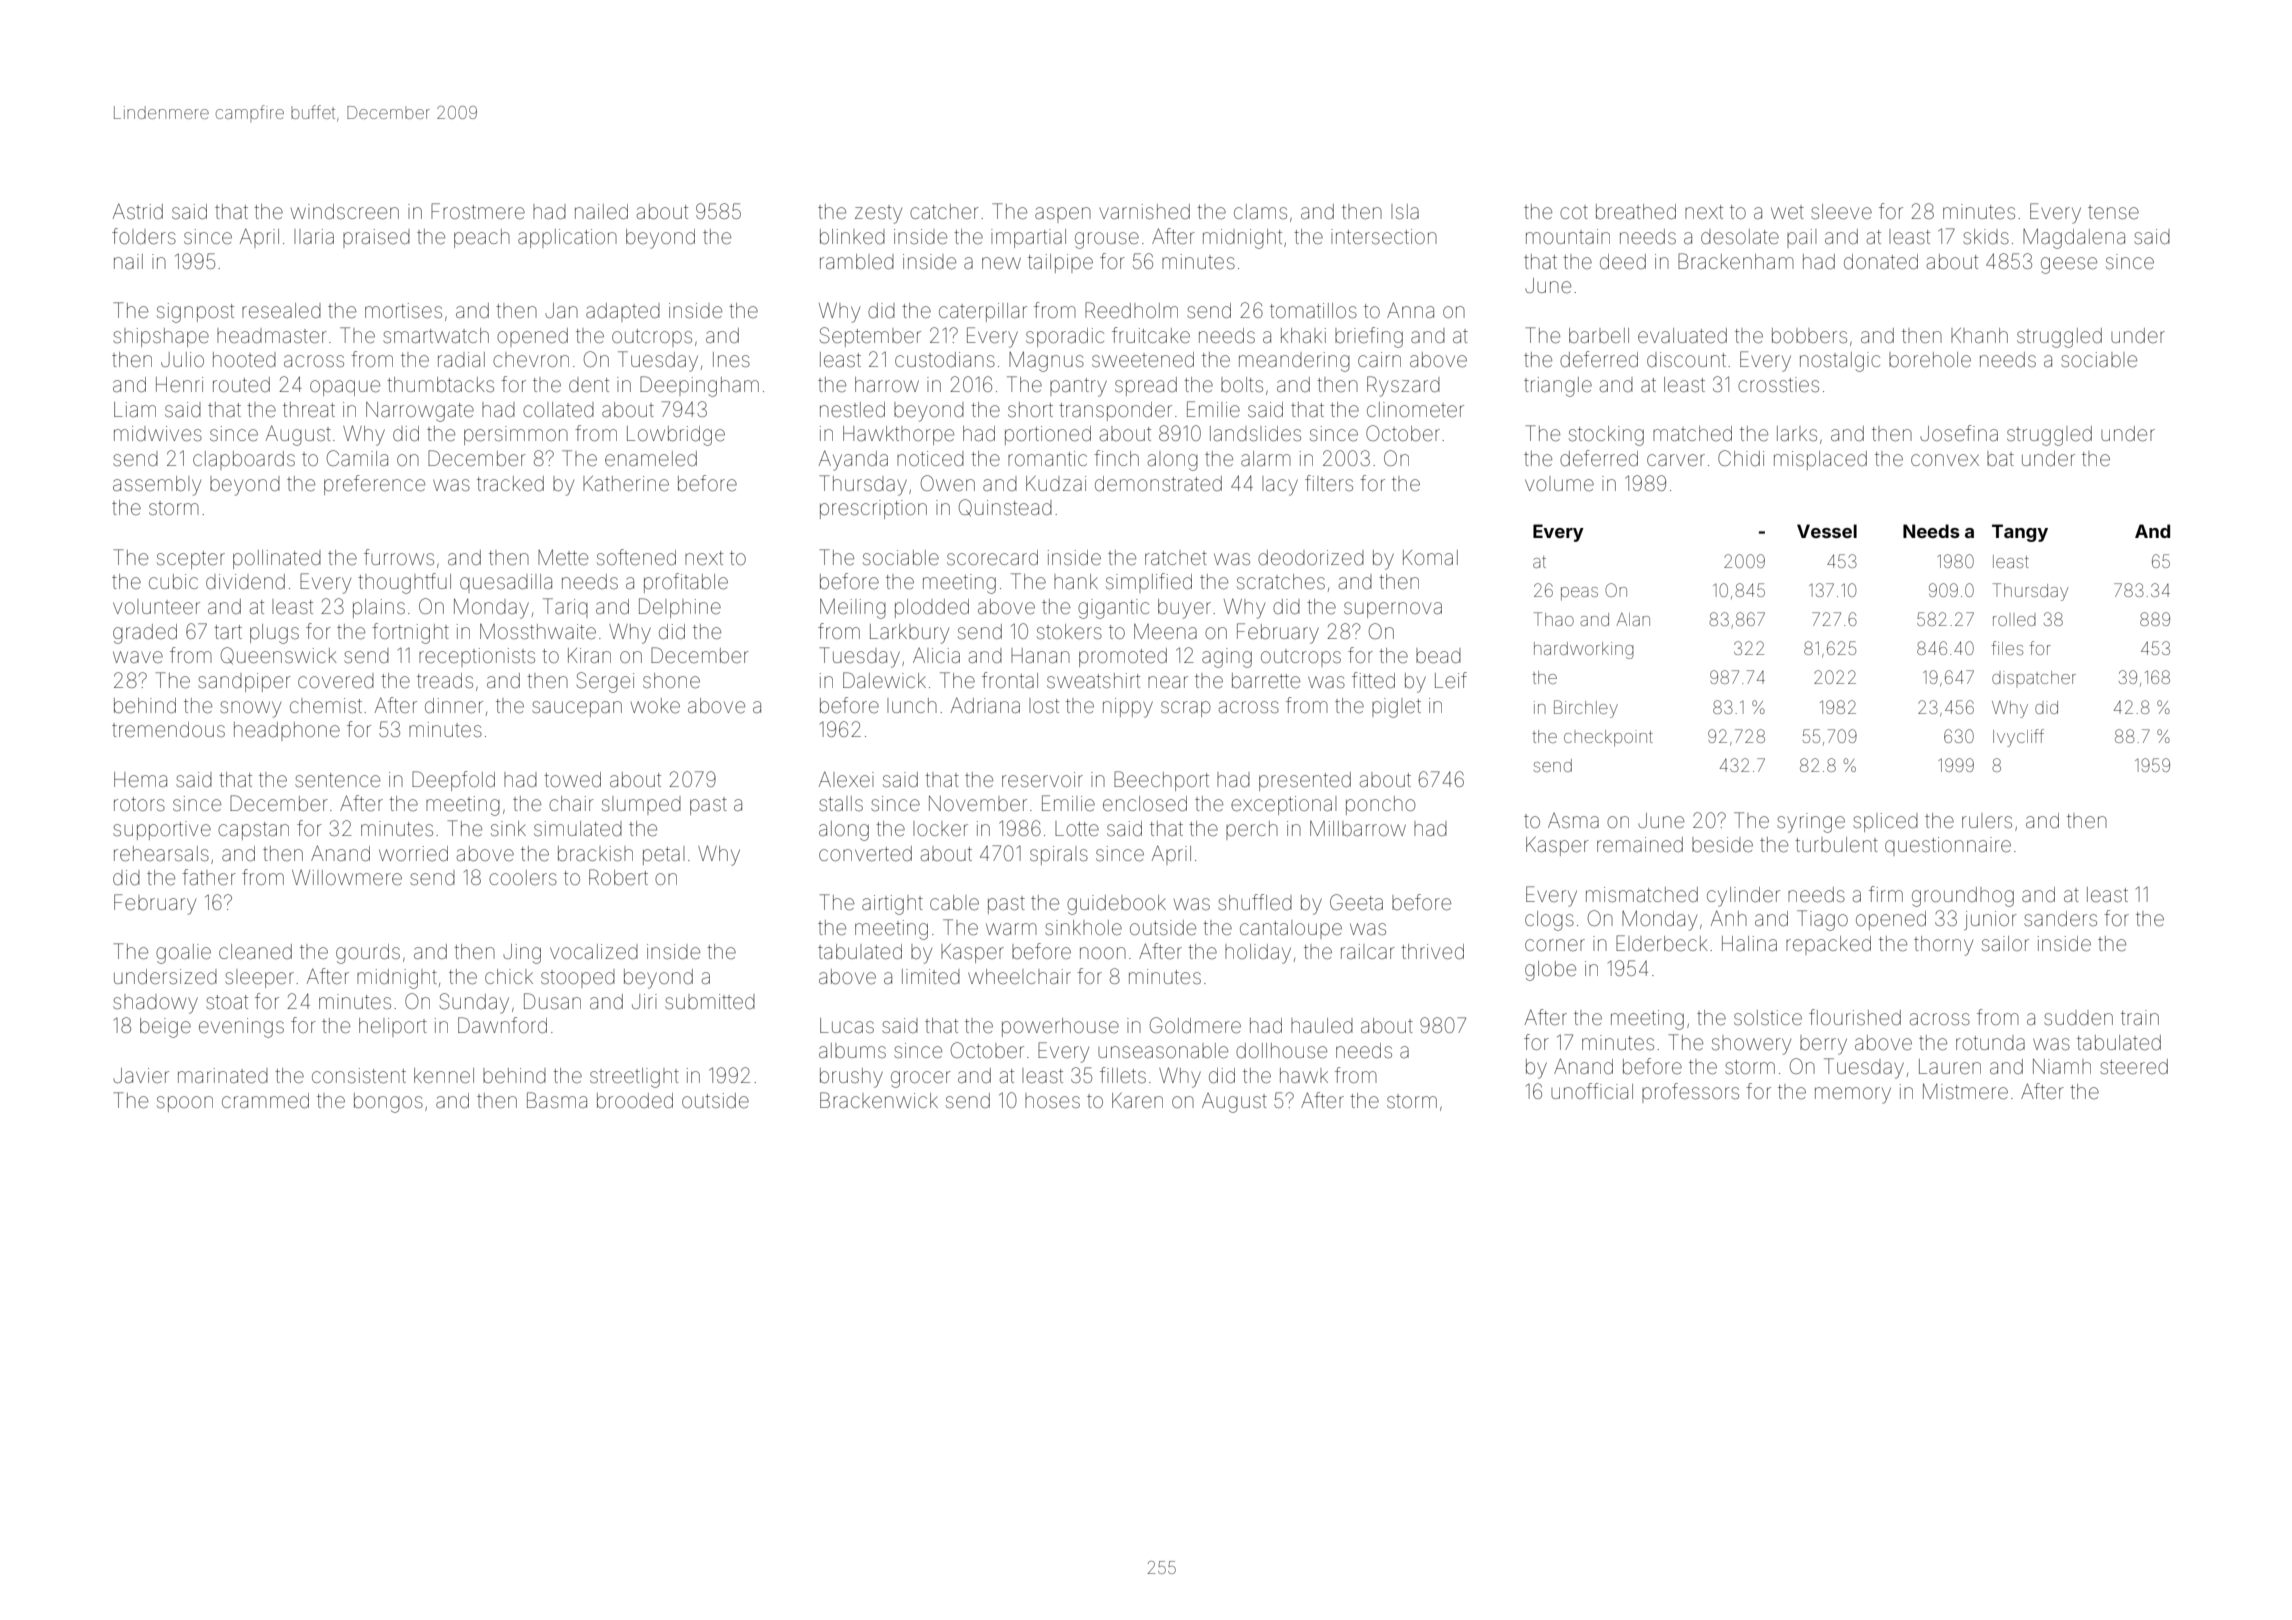  What do you see at coordinates (173, 581) in the page?
I see `cubic` at bounding box center [173, 581].
